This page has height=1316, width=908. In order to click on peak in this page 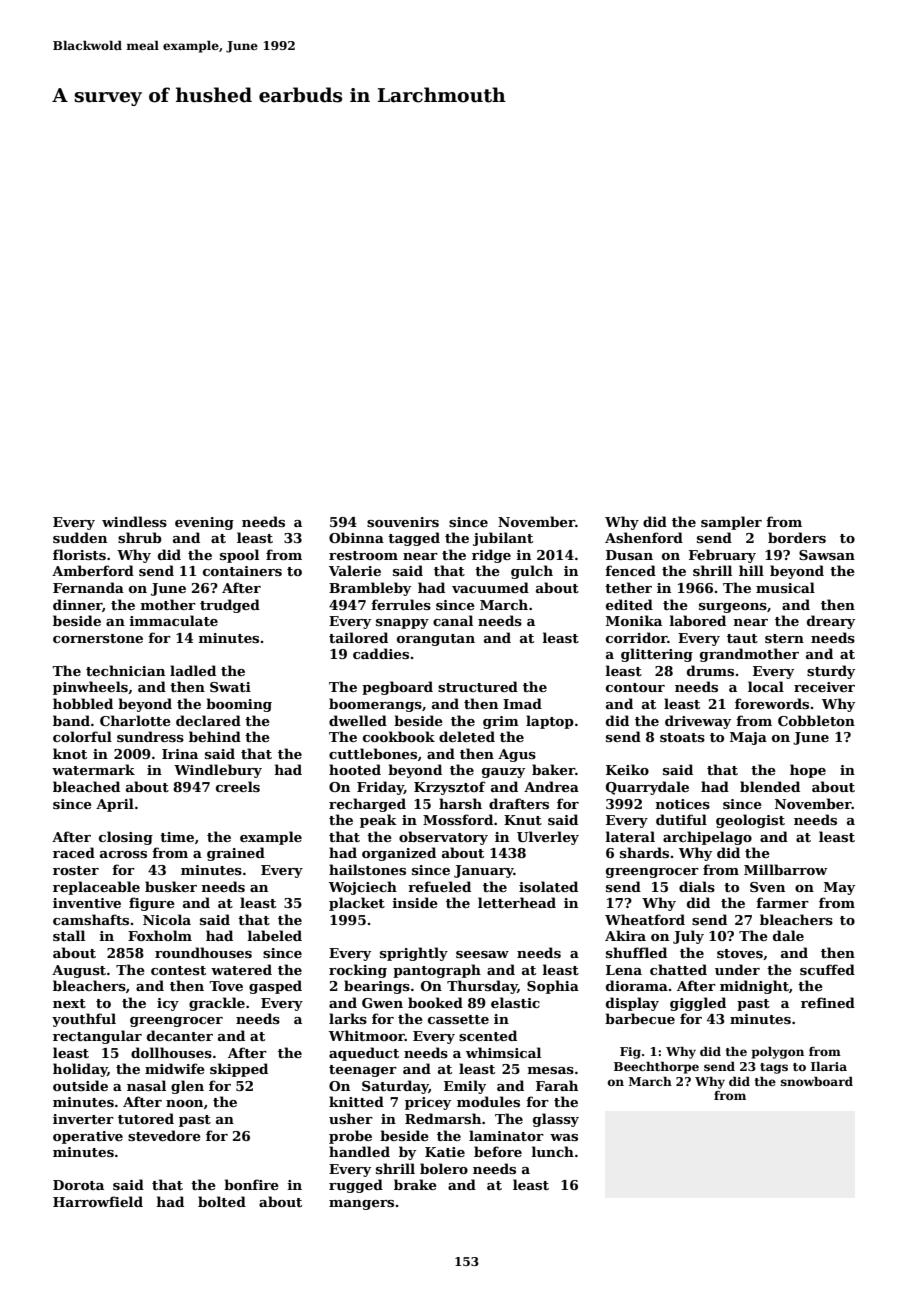, I will do `click(378, 821)`.
